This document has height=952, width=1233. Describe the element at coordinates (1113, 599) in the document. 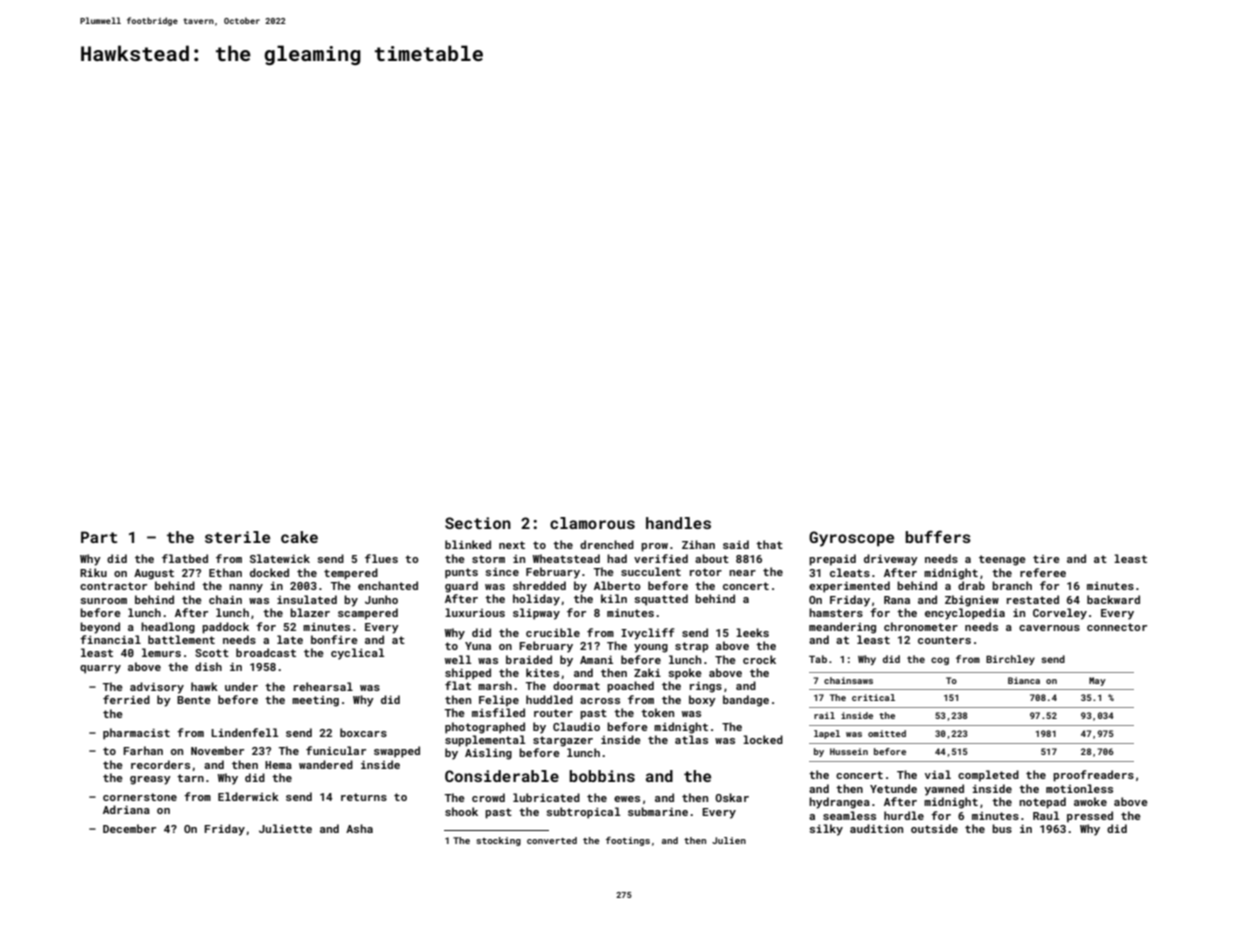

I see `backward` at that location.
